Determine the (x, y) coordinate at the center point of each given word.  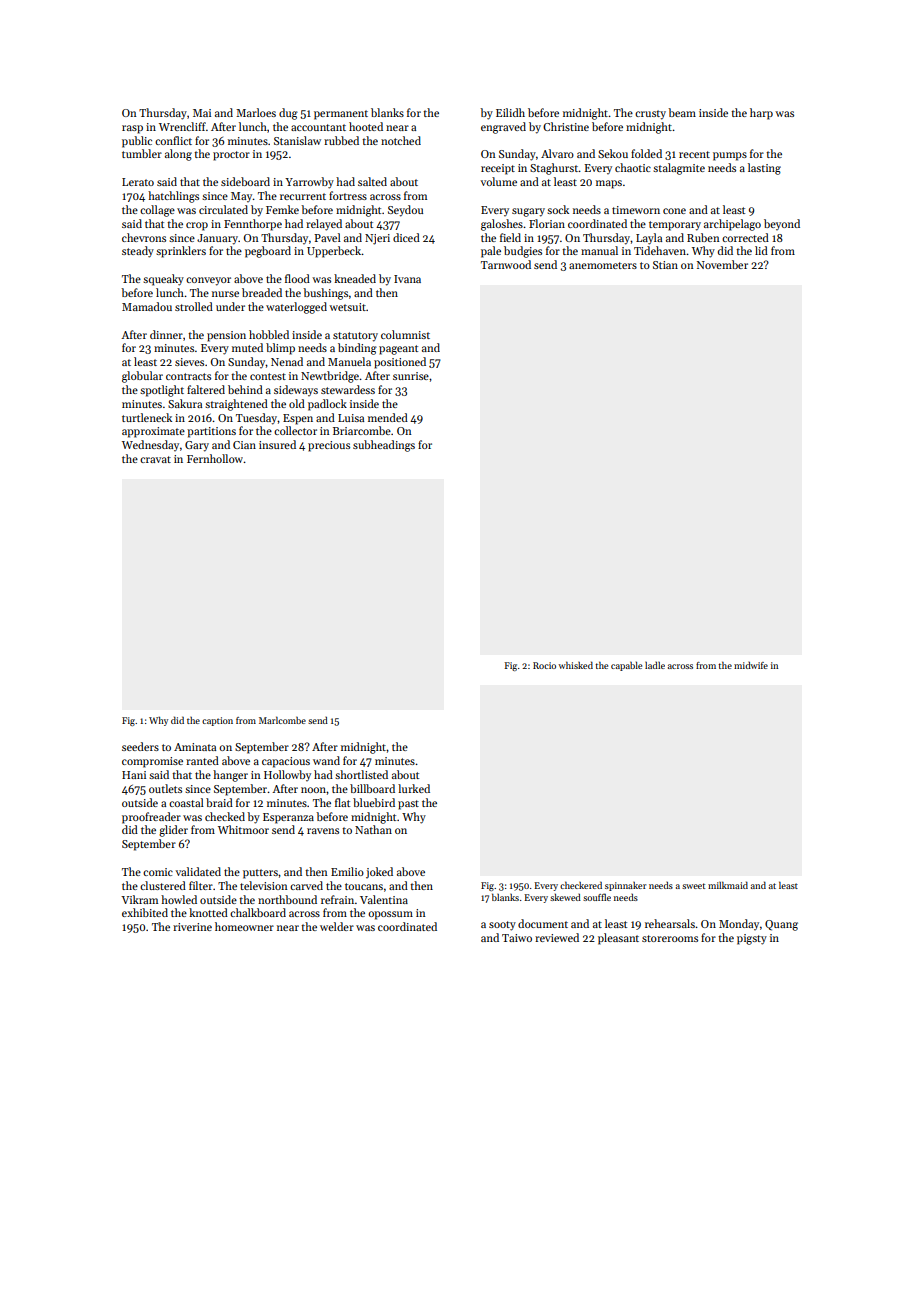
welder (337, 926)
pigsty (752, 939)
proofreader (151, 818)
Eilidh (510, 112)
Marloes (256, 112)
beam (682, 112)
